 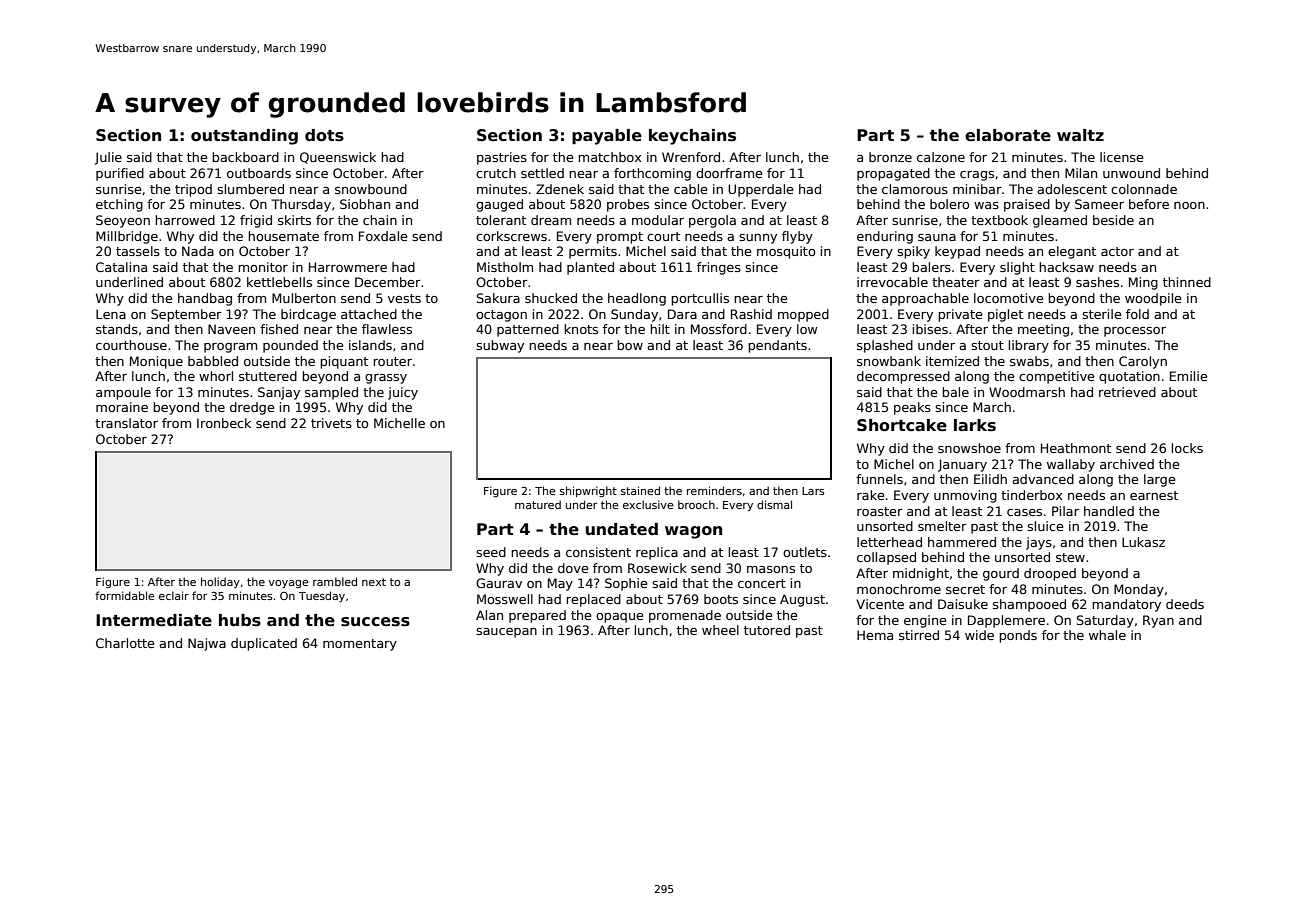 What do you see at coordinates (331, 423) in the screenshot?
I see `trivets` at bounding box center [331, 423].
